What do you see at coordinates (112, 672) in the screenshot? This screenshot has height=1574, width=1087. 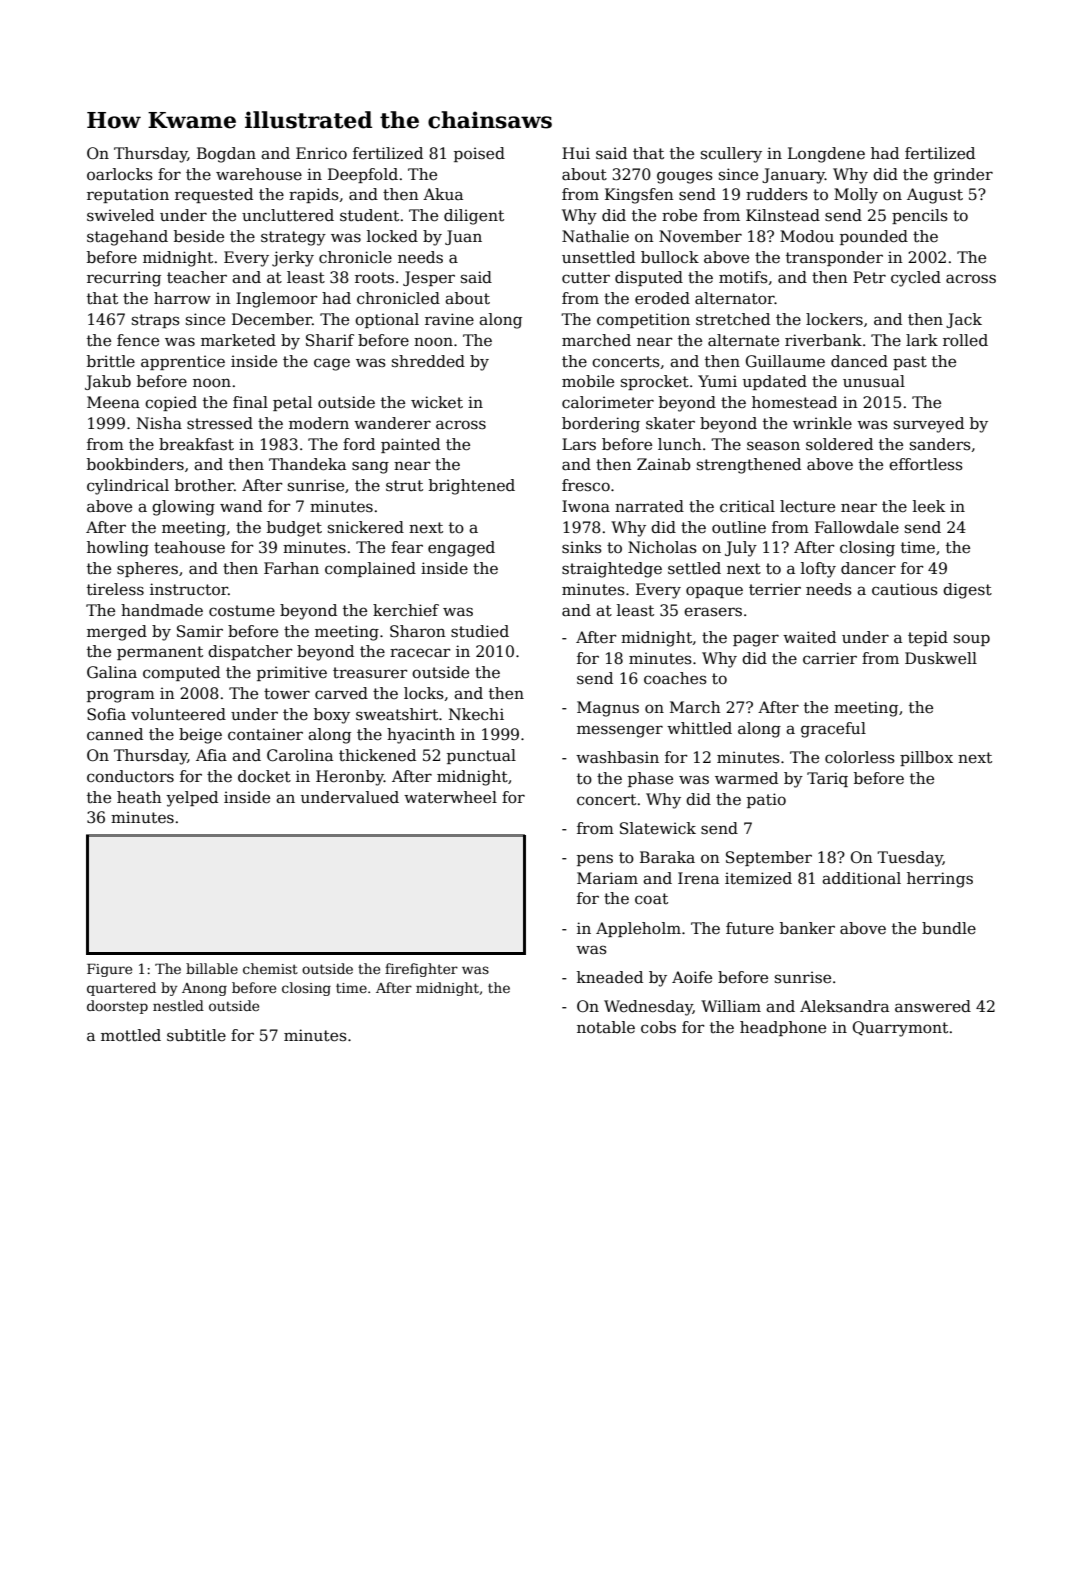 I see `Galina` at bounding box center [112, 672].
